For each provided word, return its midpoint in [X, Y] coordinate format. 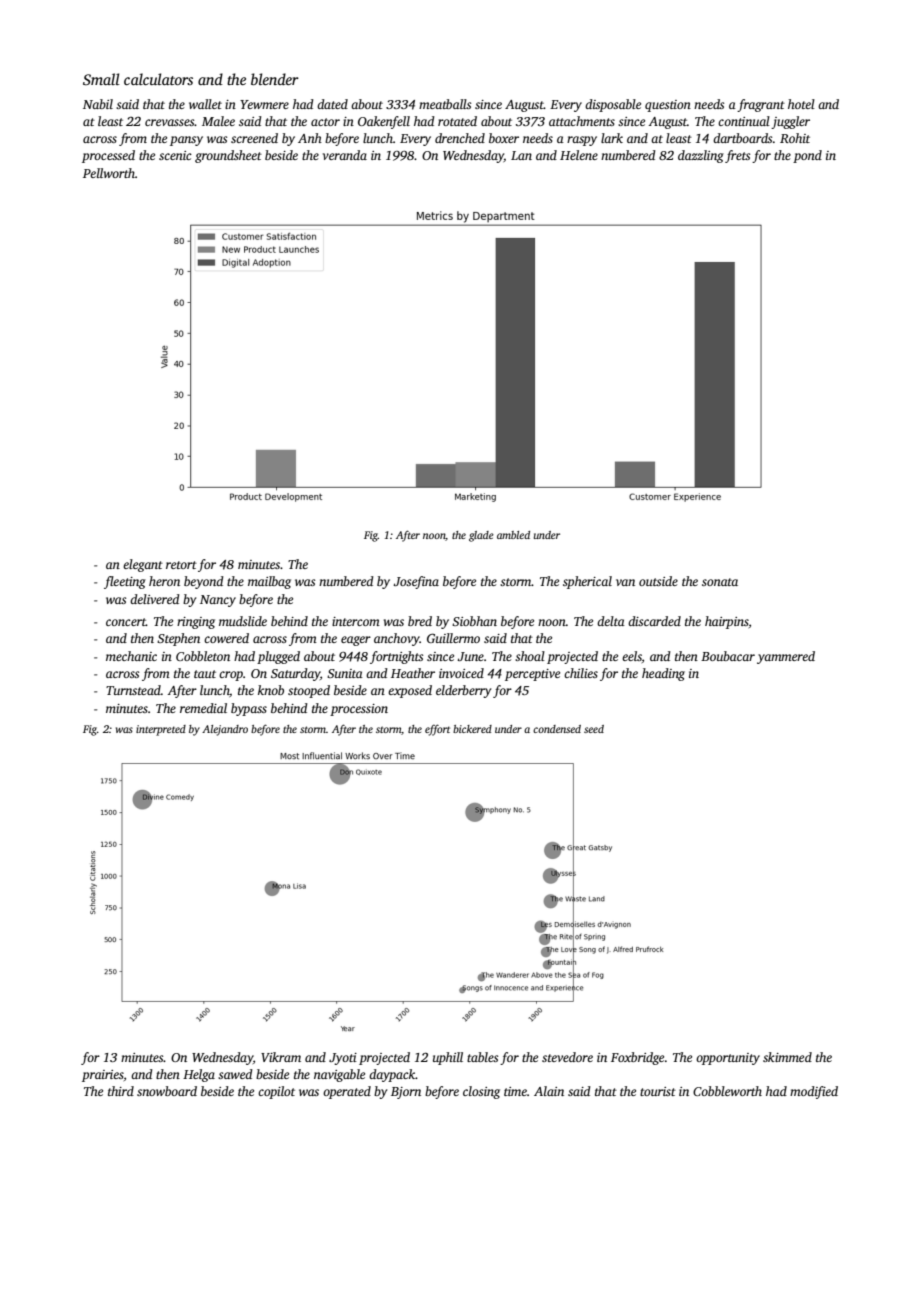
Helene [579, 155]
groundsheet [228, 156]
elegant [143, 565]
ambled [513, 535]
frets [737, 156]
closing [481, 1092]
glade [481, 536]
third [121, 1091]
